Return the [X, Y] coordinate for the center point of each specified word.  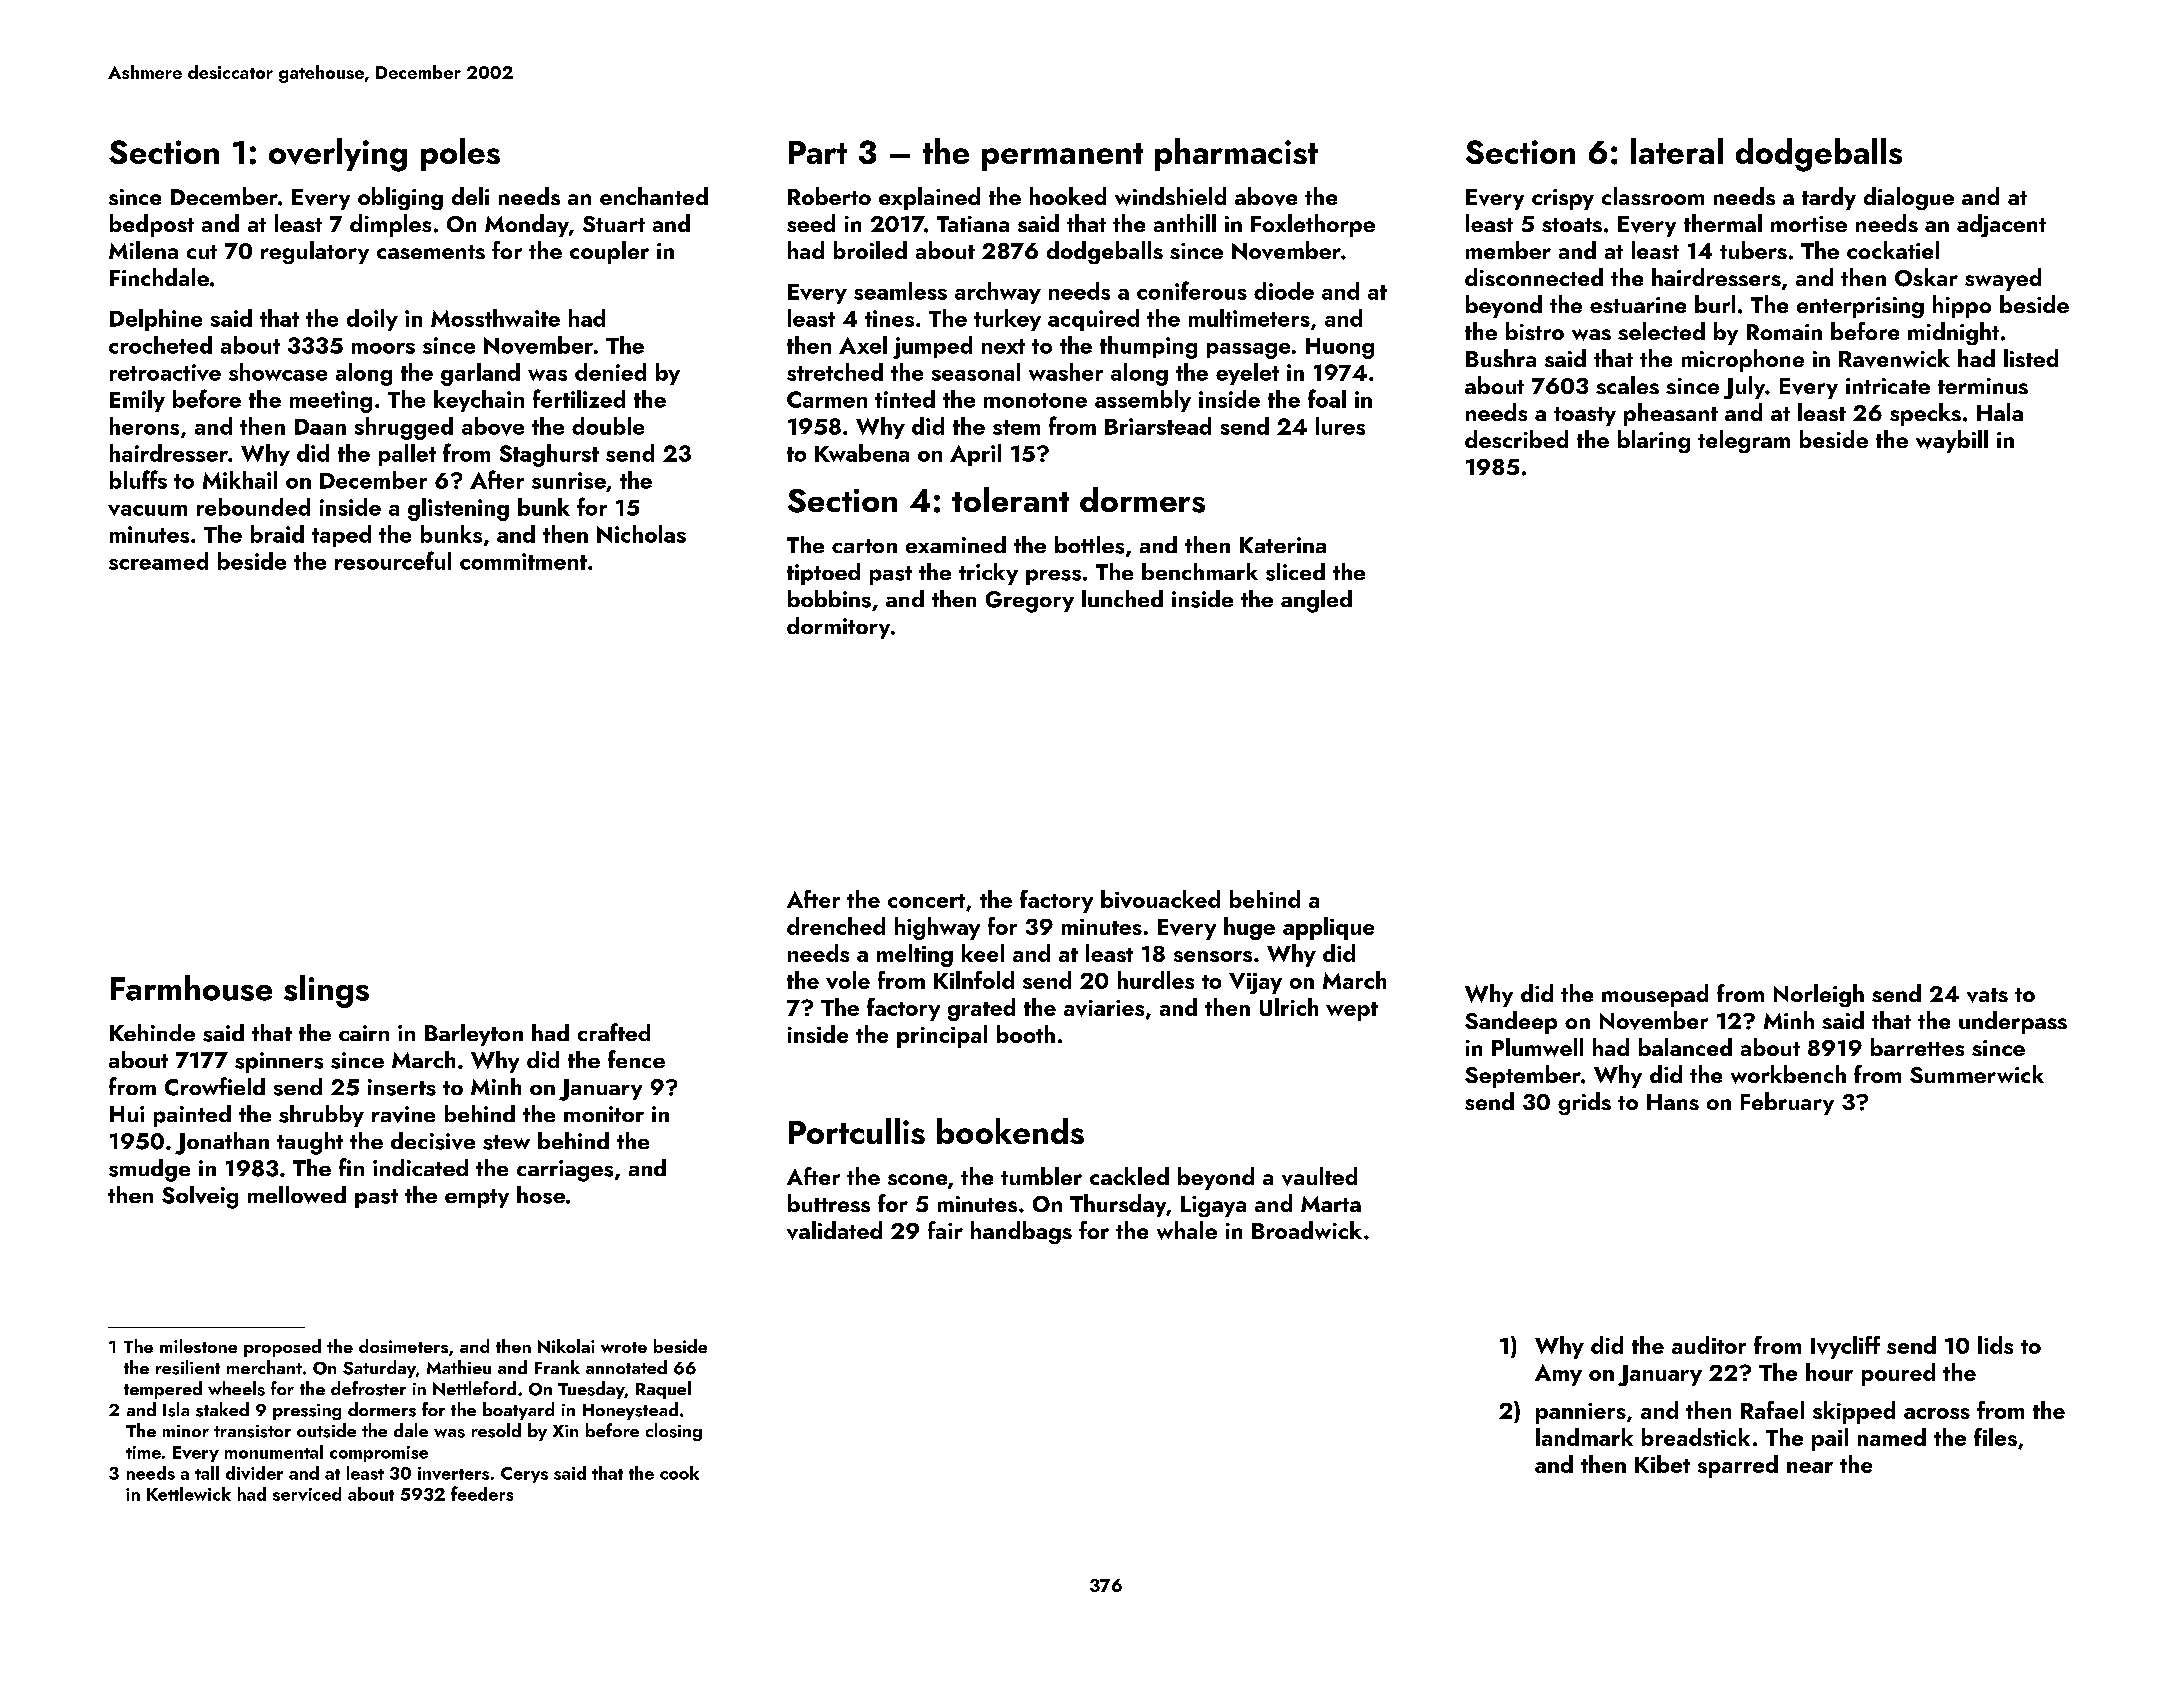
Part [818, 152]
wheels [236, 1388]
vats [1987, 995]
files [1995, 1437]
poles [460, 154]
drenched [836, 926]
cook [679, 1473]
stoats [1572, 225]
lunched [1122, 598]
